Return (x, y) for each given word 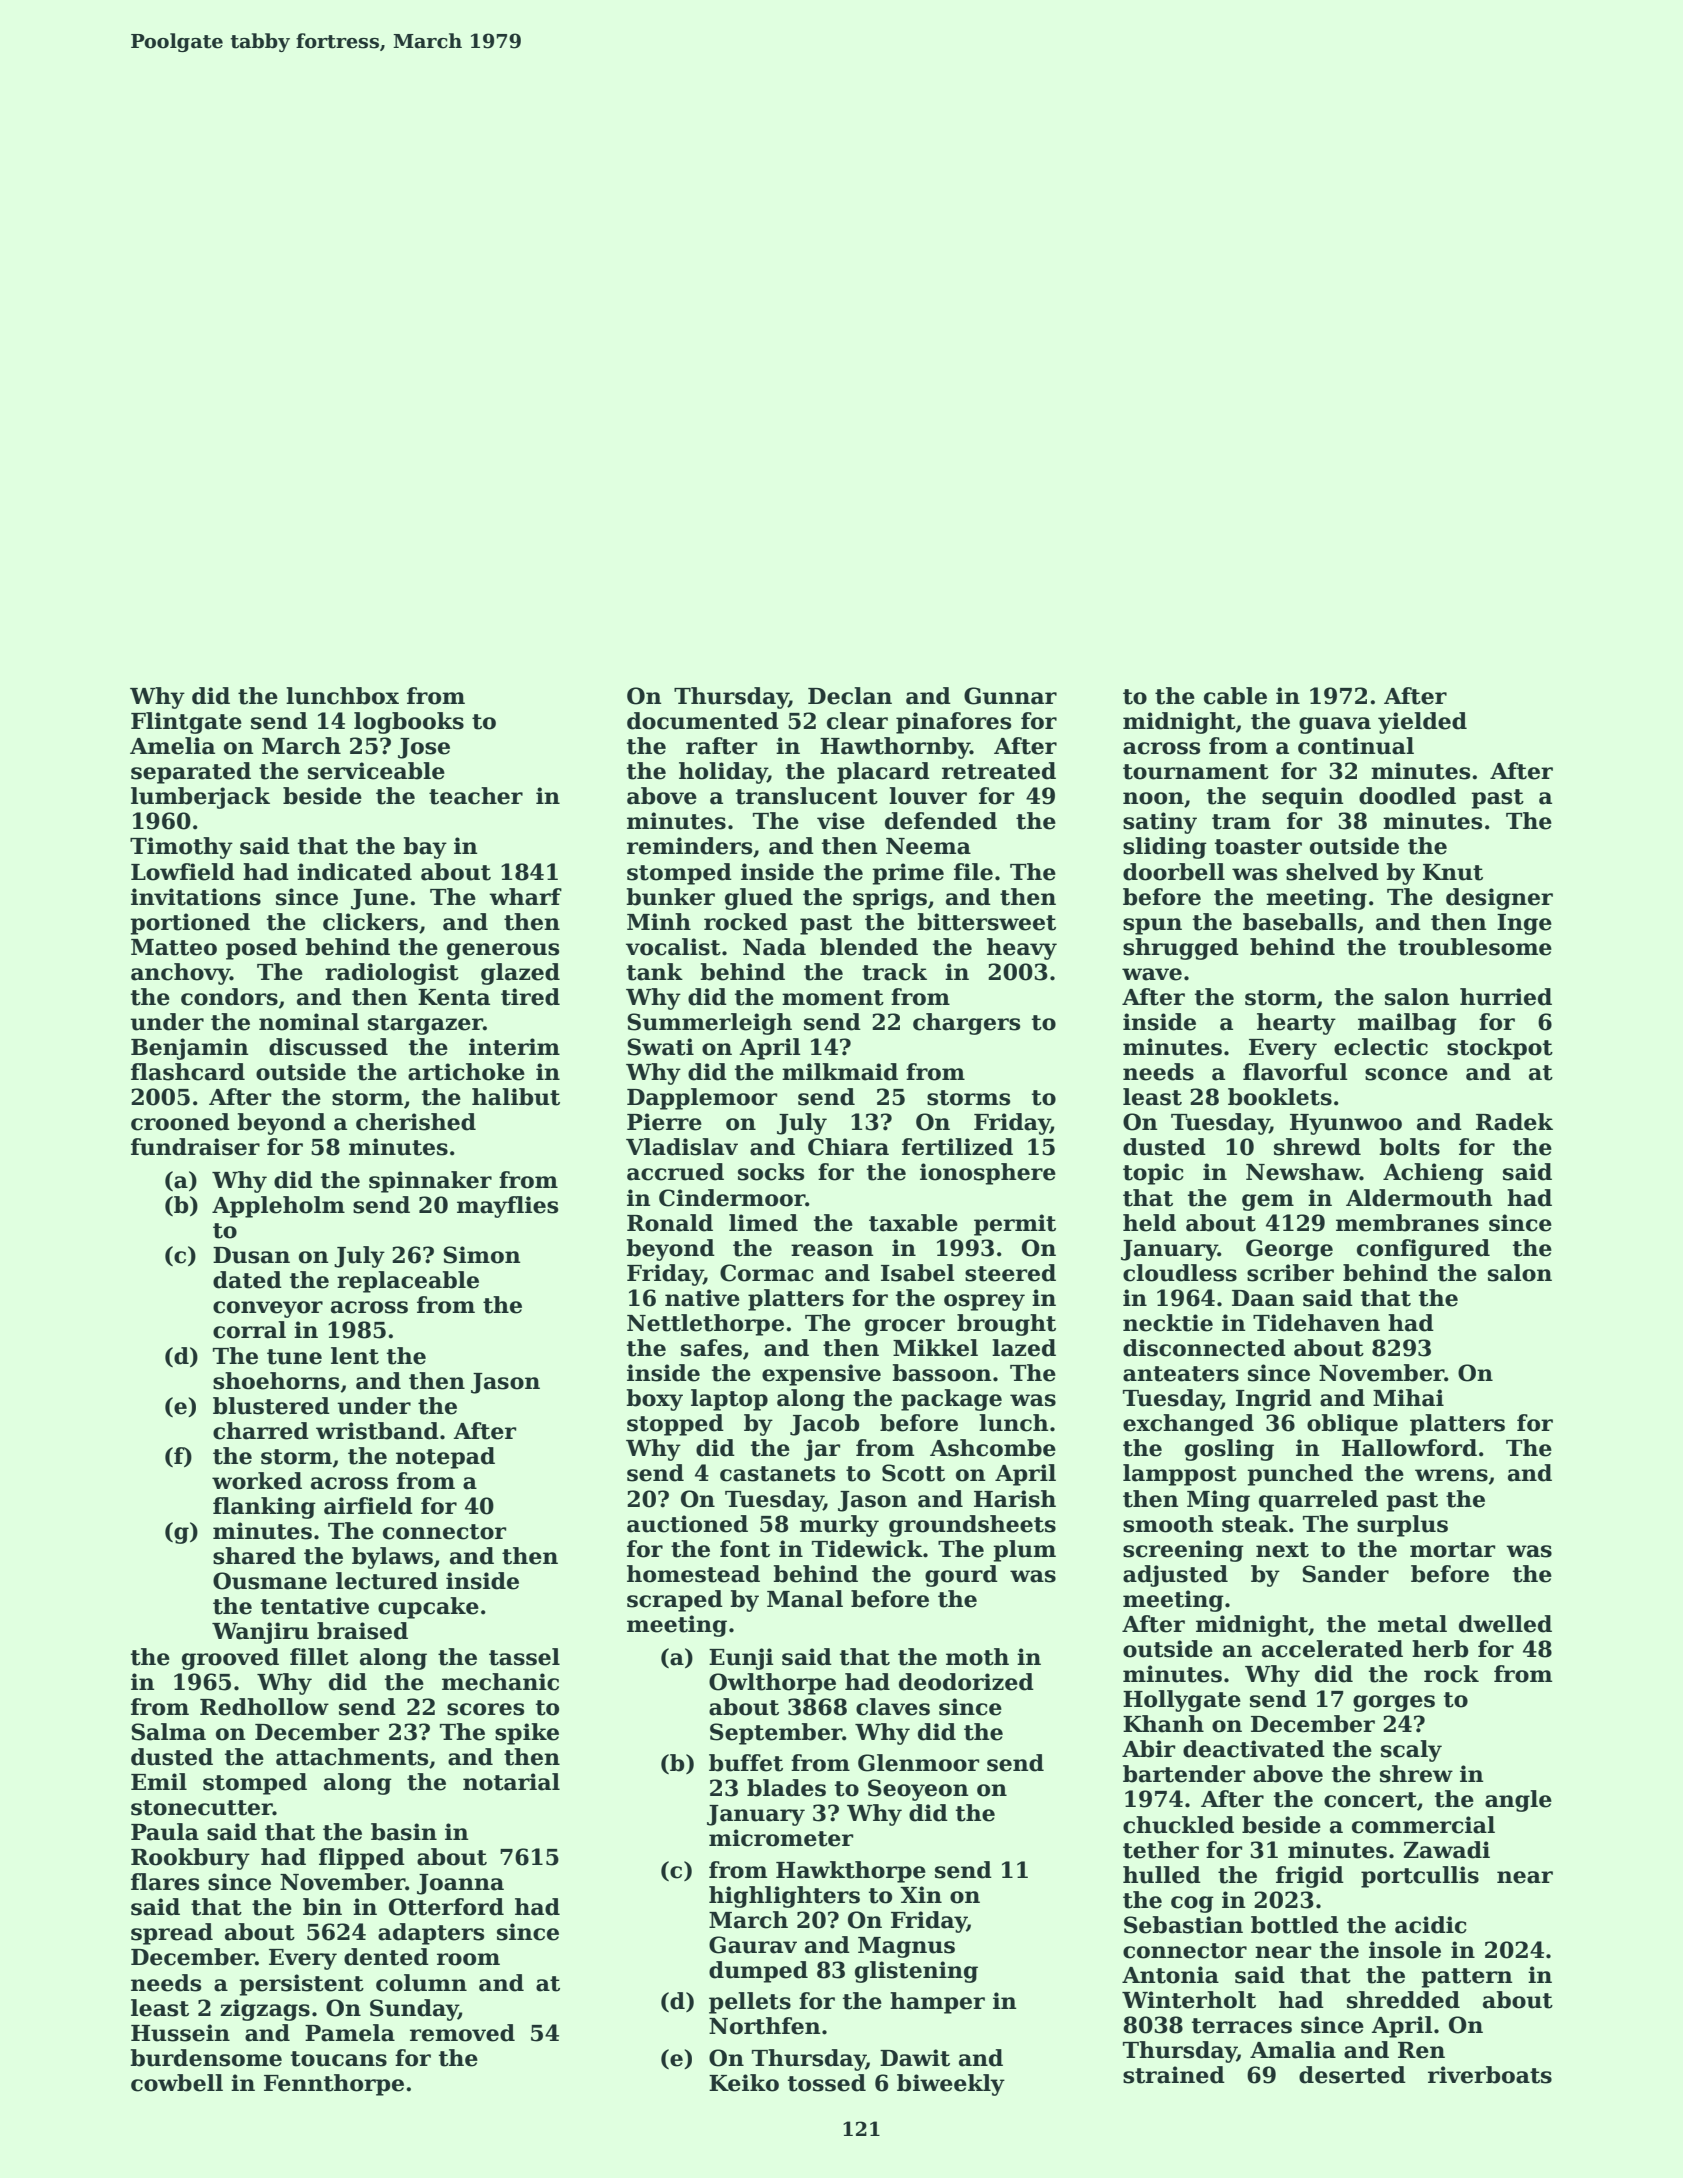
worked (257, 1481)
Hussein (180, 2033)
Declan (850, 696)
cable (1235, 696)
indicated (354, 872)
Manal (805, 1599)
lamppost (1180, 1475)
